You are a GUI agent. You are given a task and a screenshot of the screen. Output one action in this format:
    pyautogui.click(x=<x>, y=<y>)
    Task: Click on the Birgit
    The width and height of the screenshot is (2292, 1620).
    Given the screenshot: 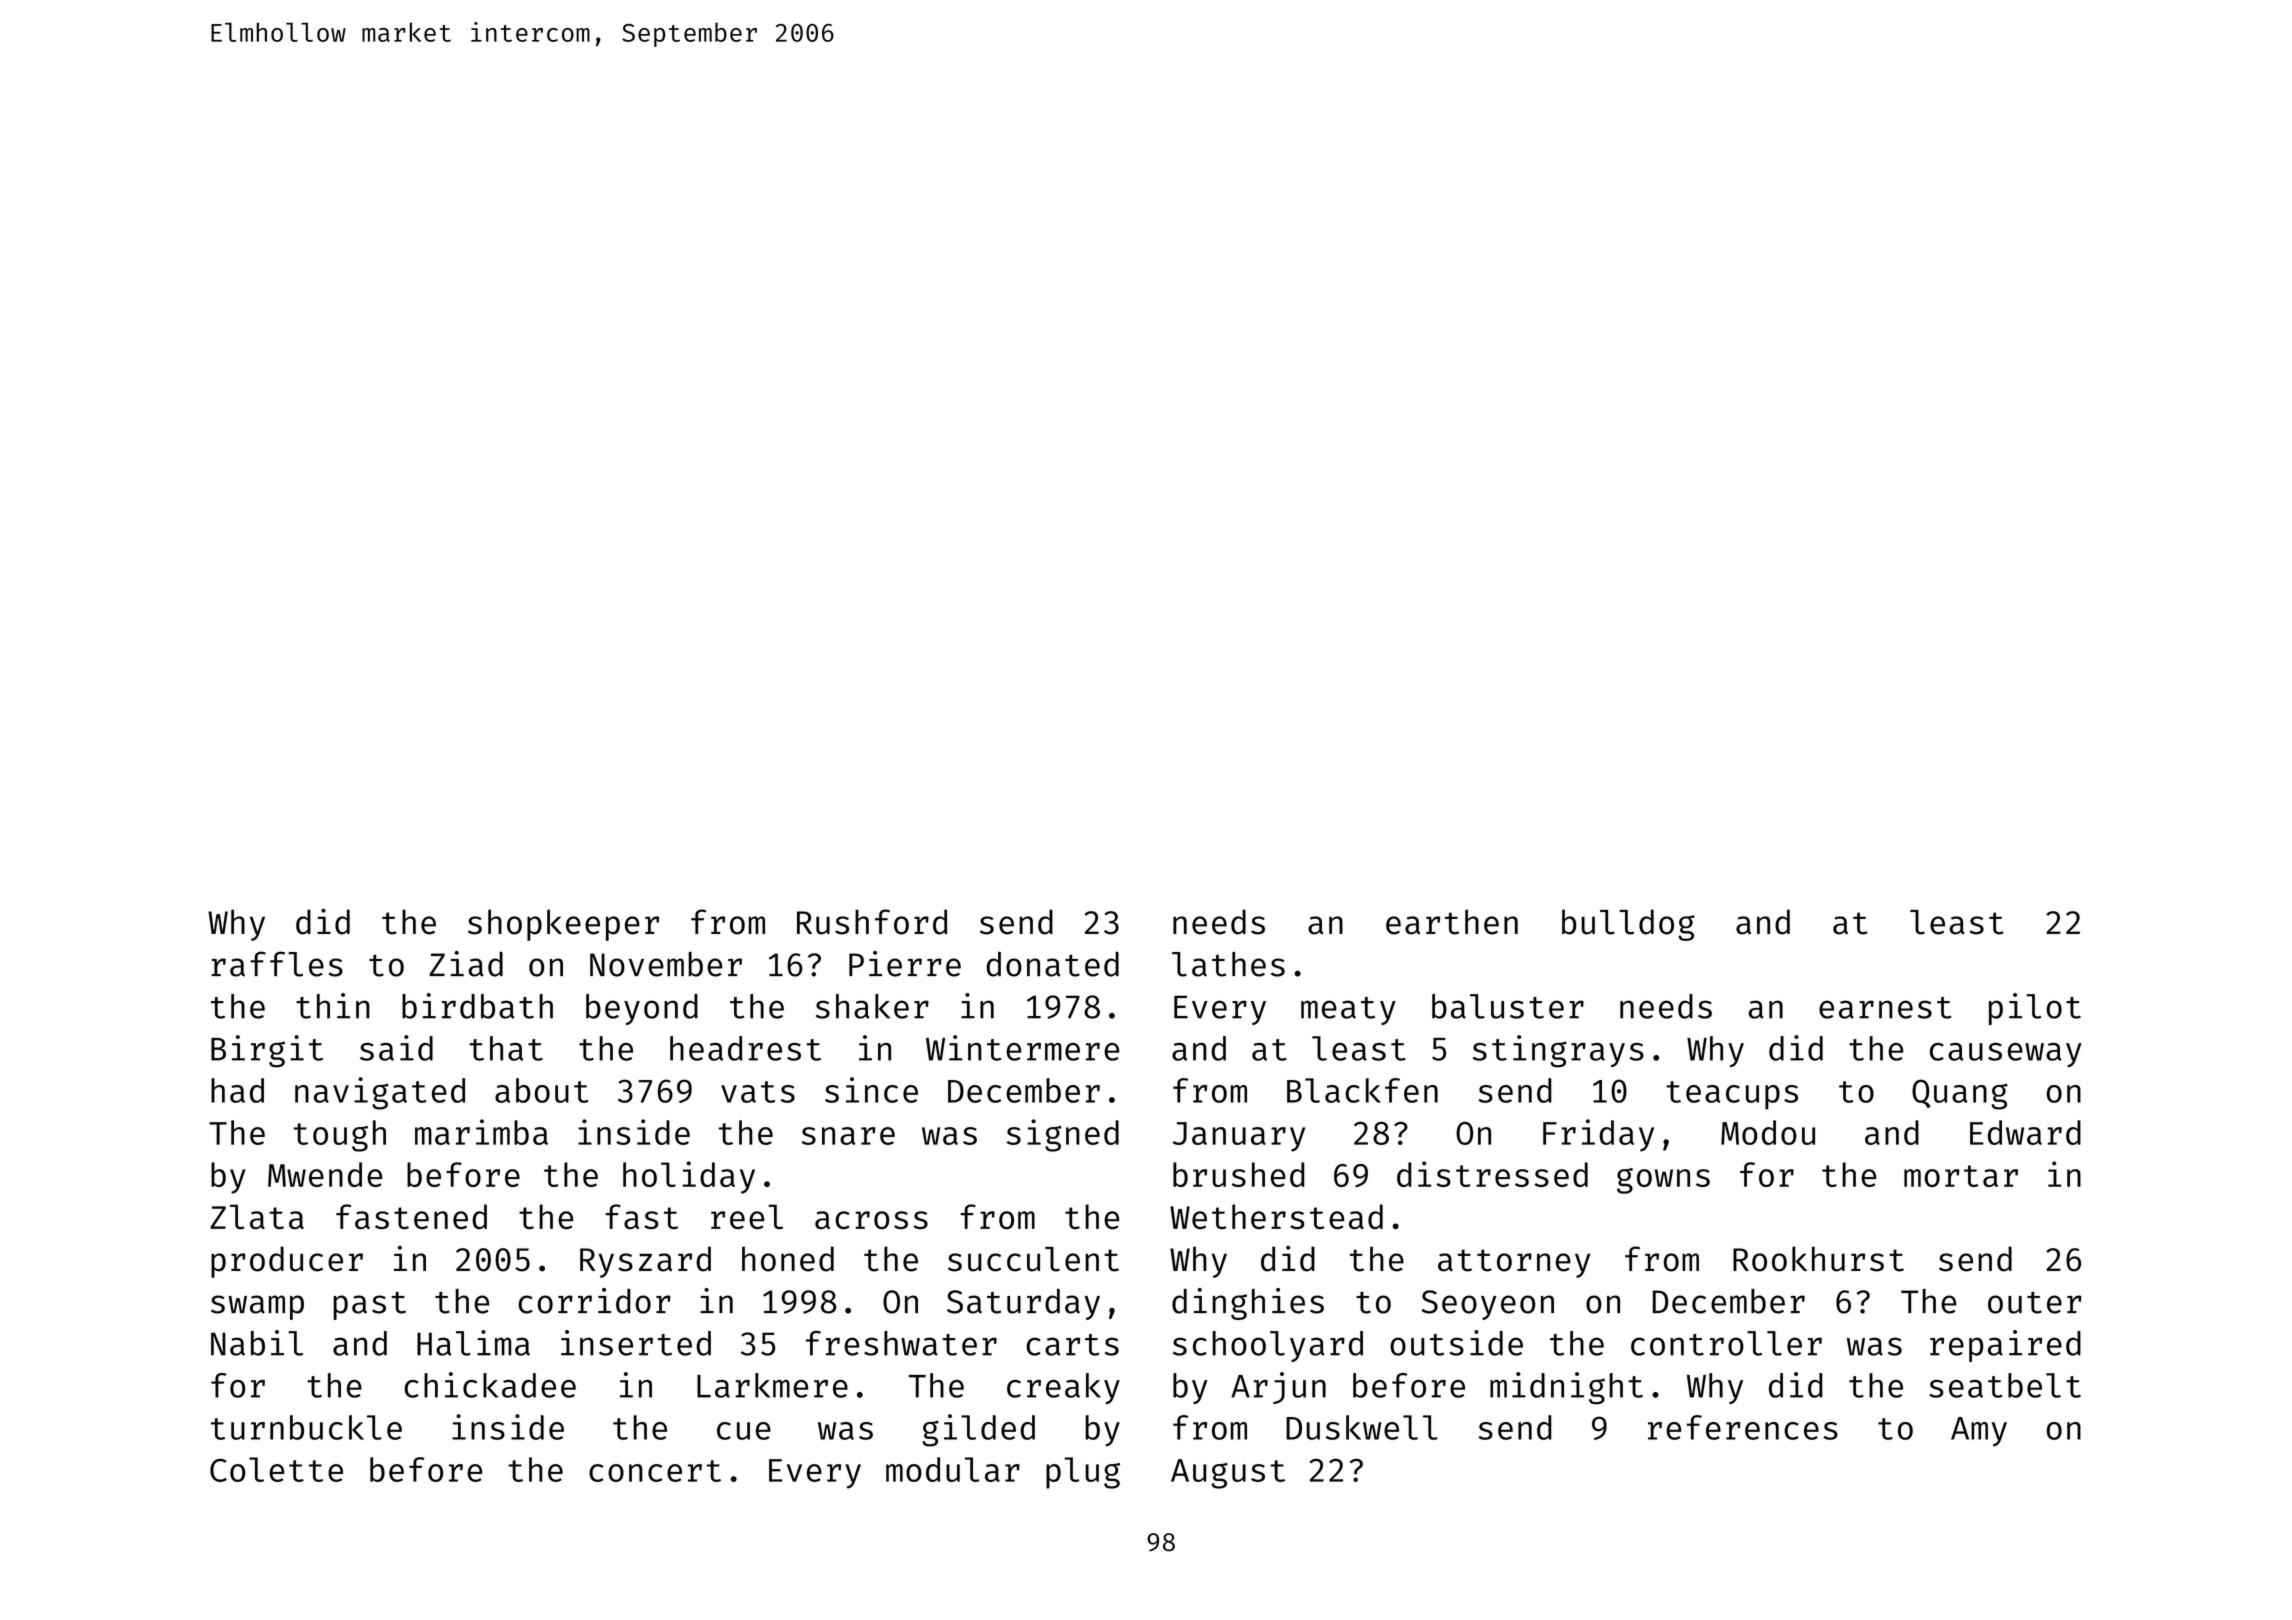 What is the action you would take?
    pyautogui.click(x=267, y=1051)
